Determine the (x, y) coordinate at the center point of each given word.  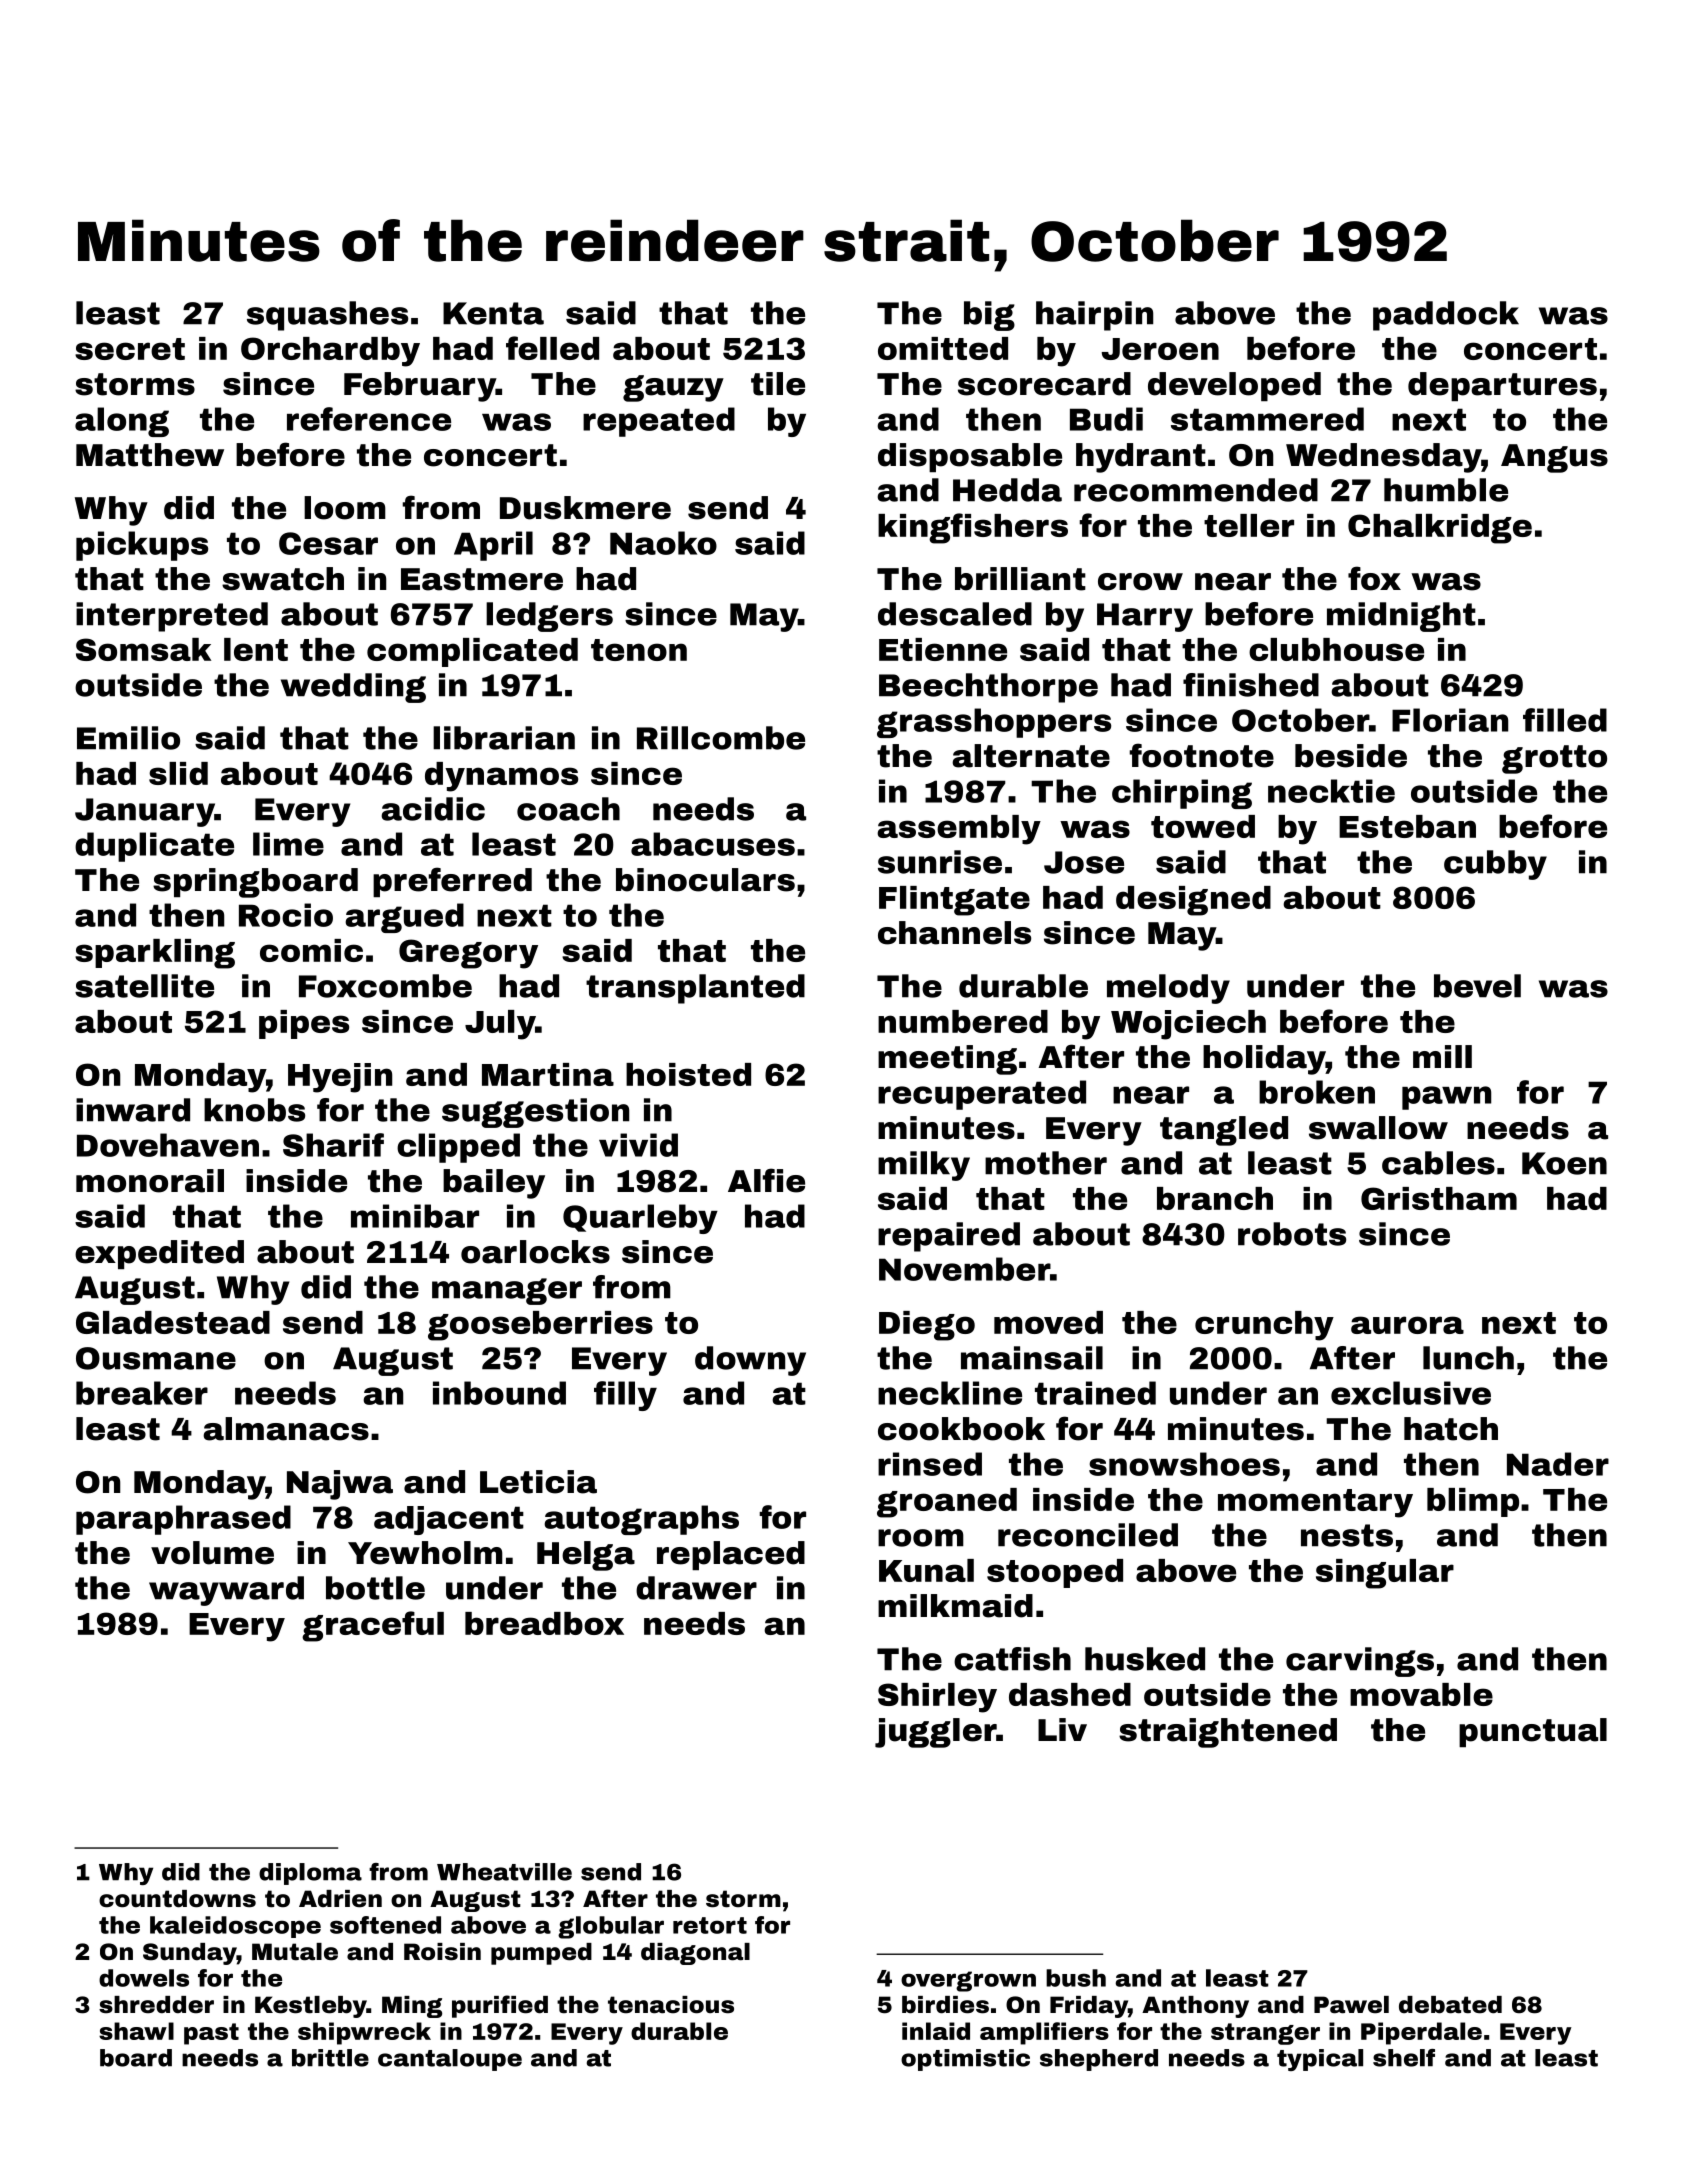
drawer (696, 1588)
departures (1502, 386)
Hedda (1007, 490)
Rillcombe (721, 738)
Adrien (340, 1899)
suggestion (535, 1113)
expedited (159, 1254)
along (122, 422)
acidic (433, 809)
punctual (1533, 1732)
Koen (1564, 1163)
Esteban (1407, 826)
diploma (310, 1874)
